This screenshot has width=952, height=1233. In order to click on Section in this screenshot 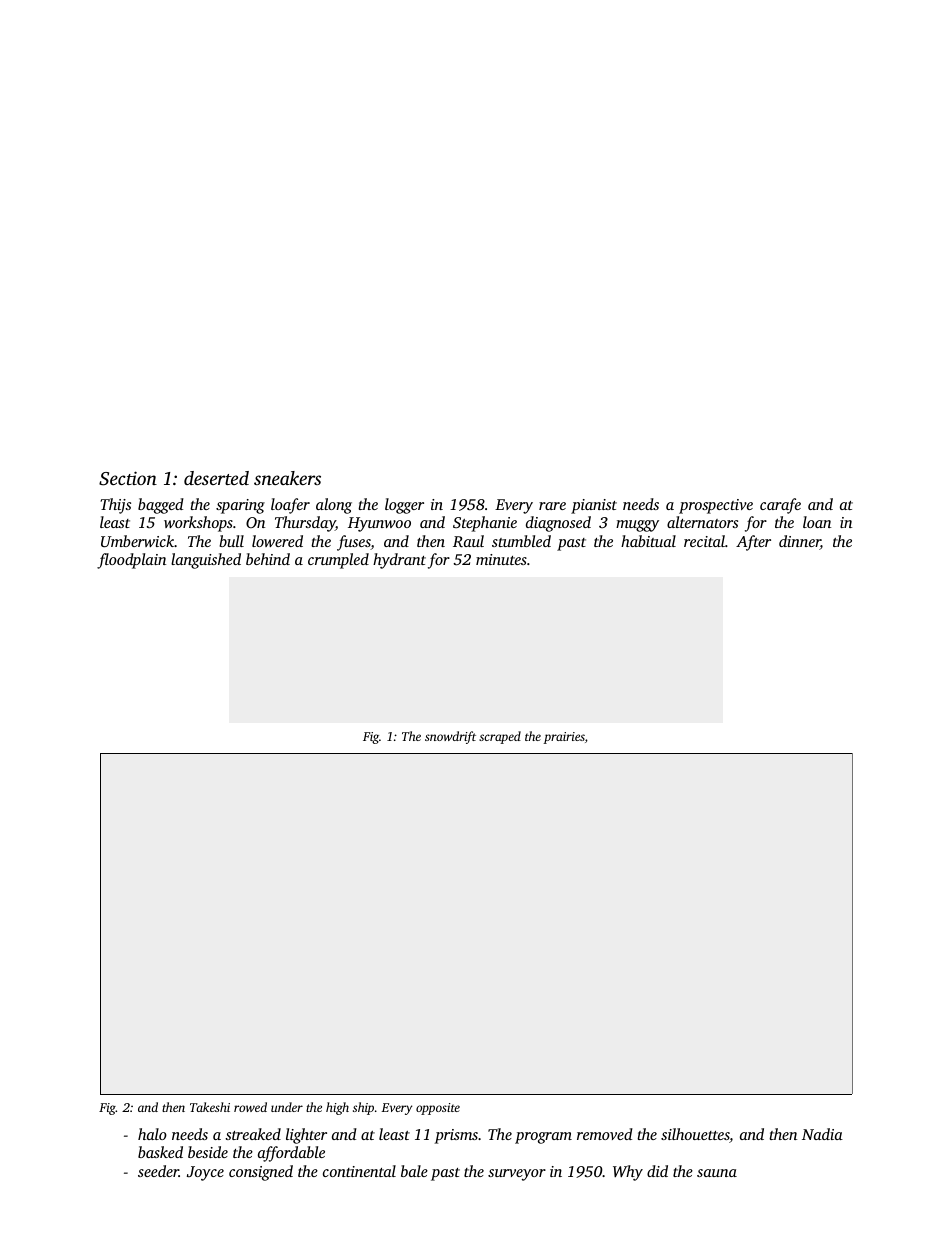, I will do `click(128, 478)`.
